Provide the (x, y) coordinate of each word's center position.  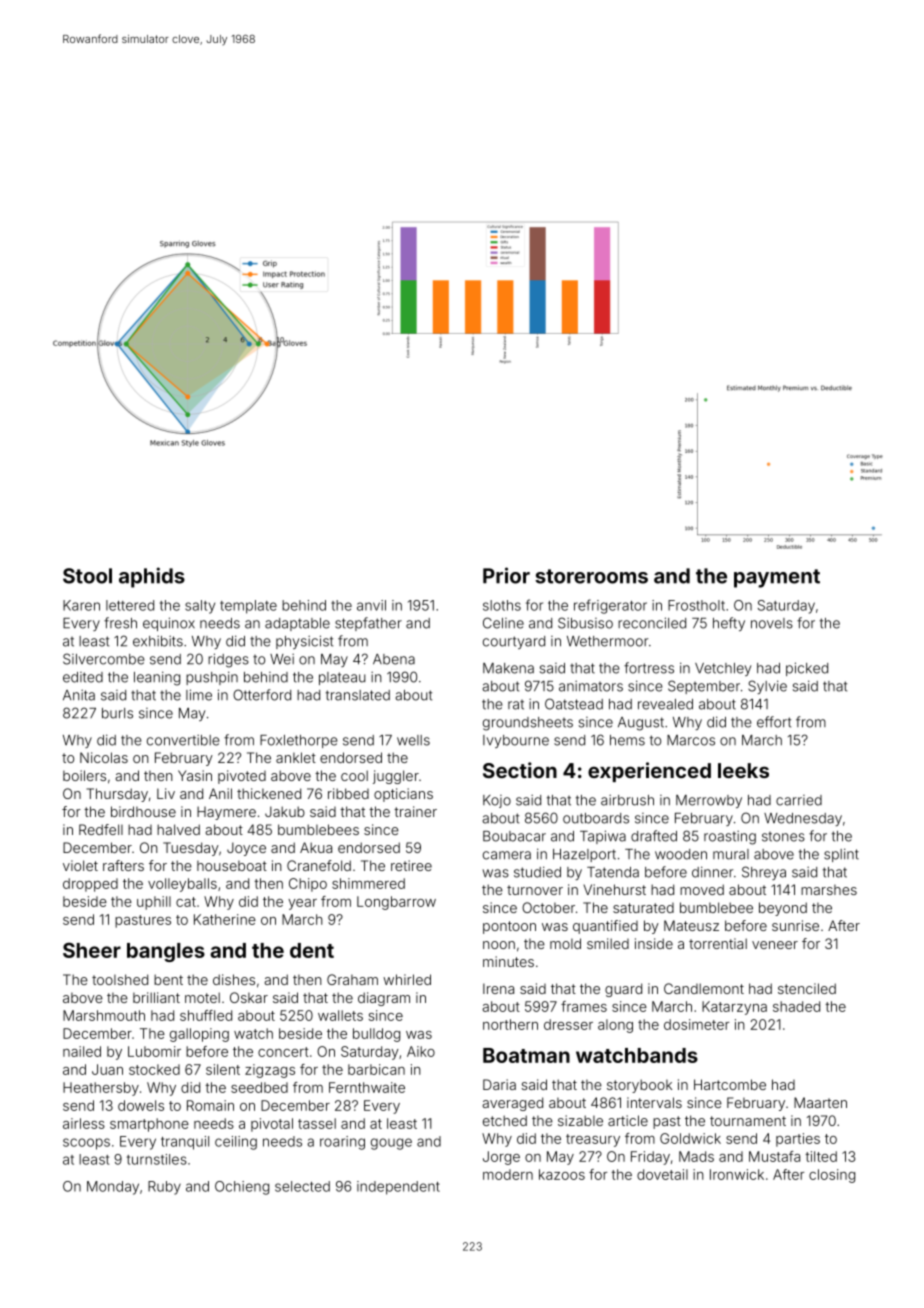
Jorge (501, 1158)
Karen (81, 605)
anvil (371, 605)
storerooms (591, 576)
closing (832, 1176)
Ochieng (242, 1188)
